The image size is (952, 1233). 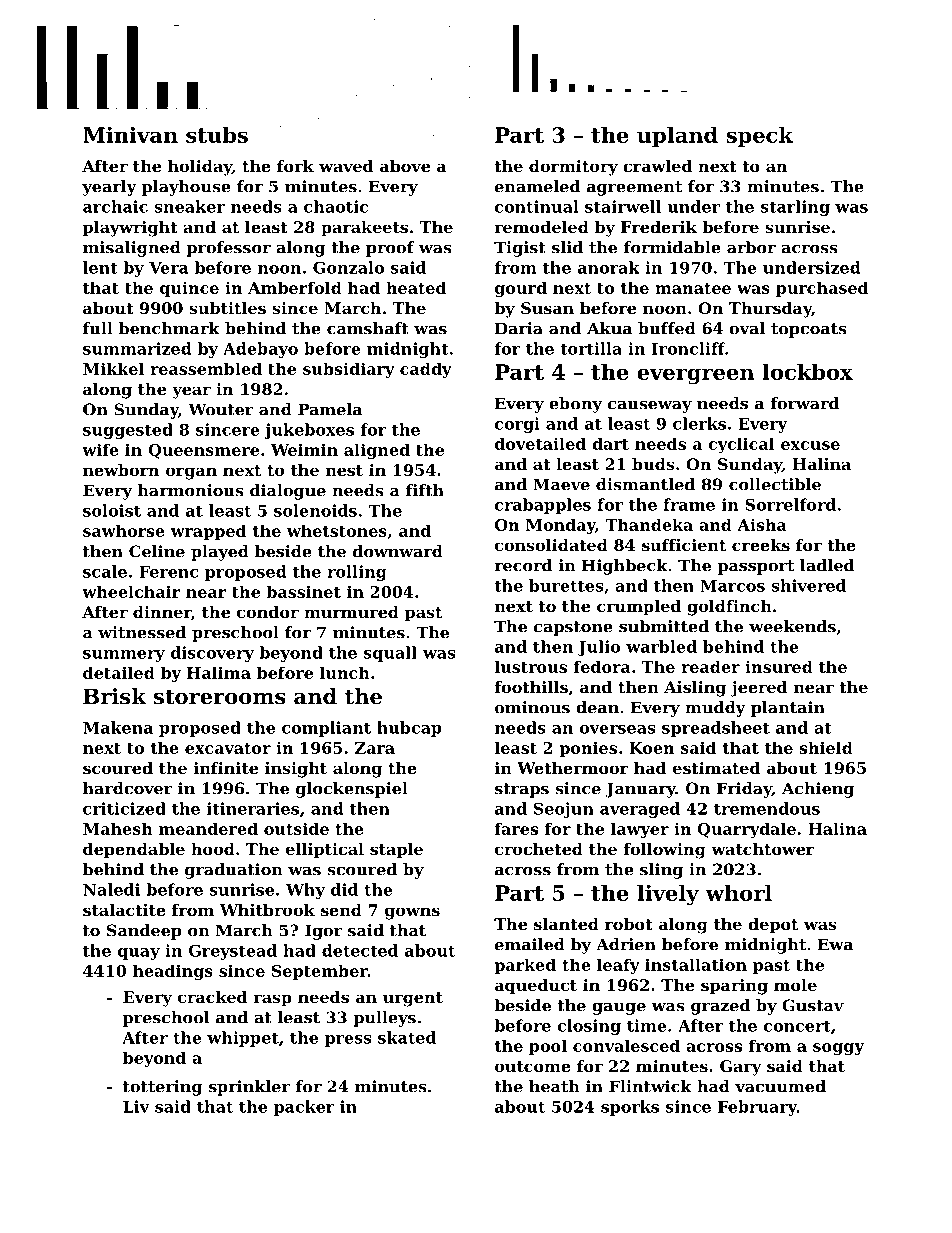 What do you see at coordinates (234, 871) in the image?
I see `graduation` at bounding box center [234, 871].
